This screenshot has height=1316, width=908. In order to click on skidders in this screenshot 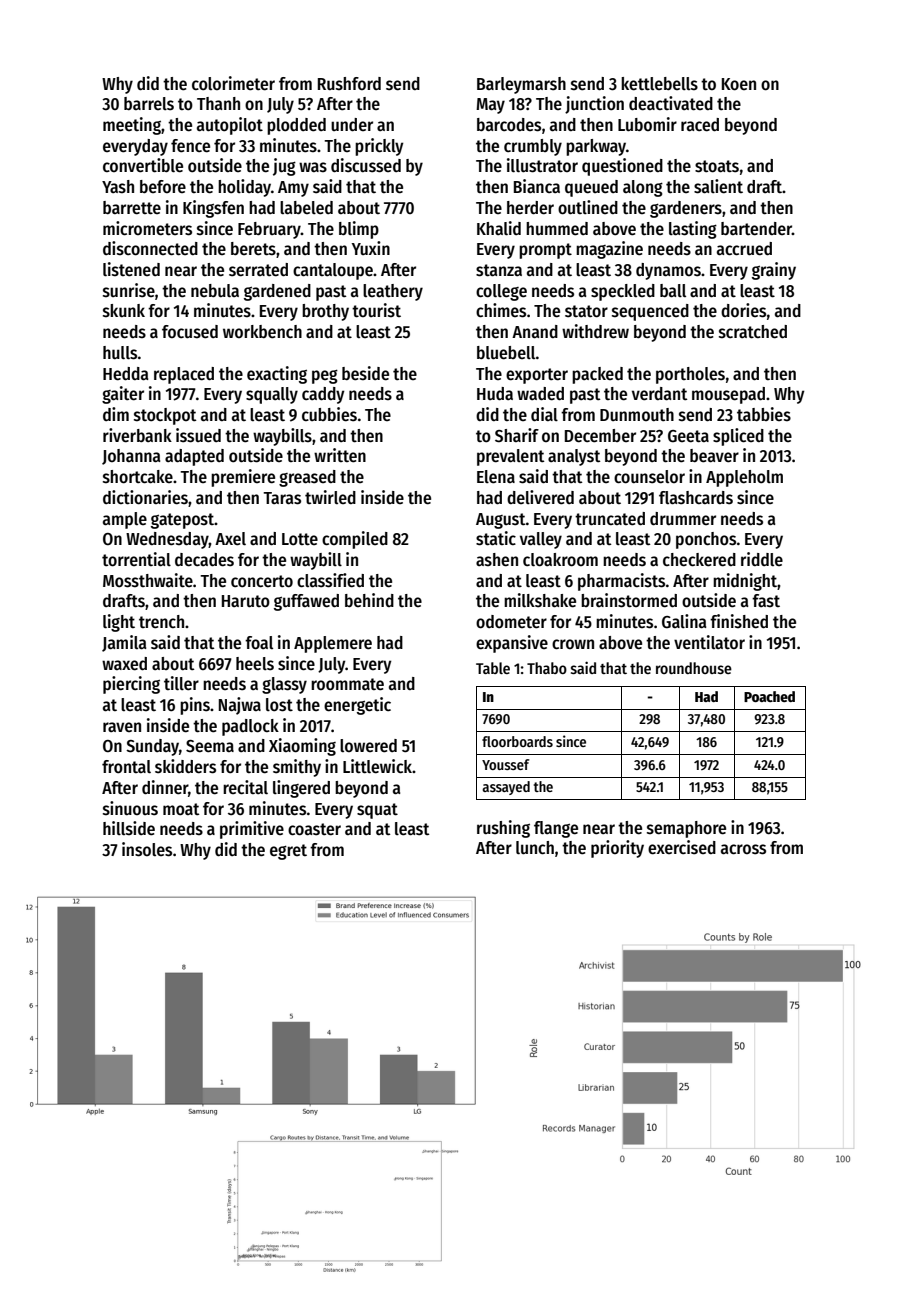, I will do `click(185, 766)`.
